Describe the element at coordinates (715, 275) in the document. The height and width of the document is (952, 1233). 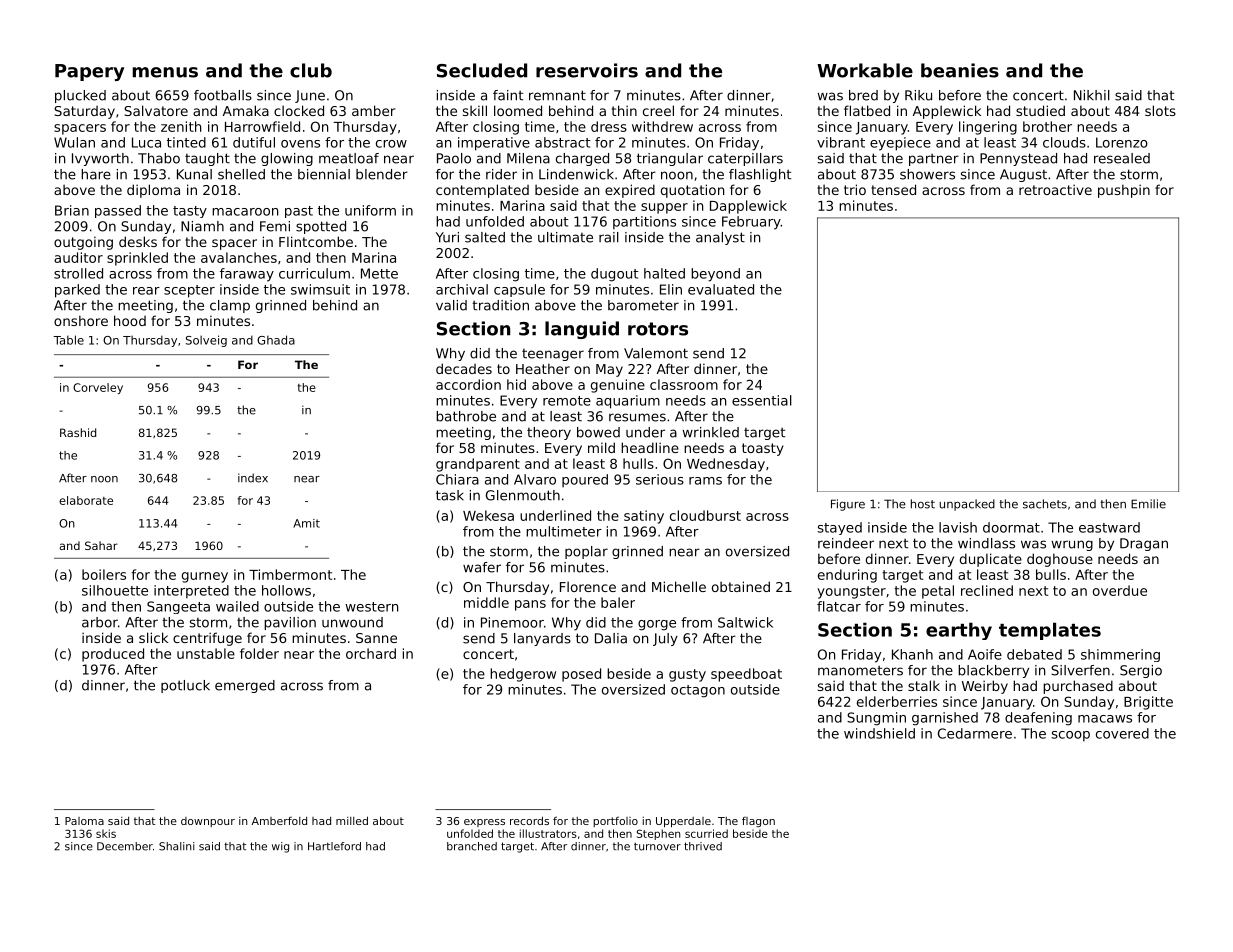
I see `beyond` at that location.
